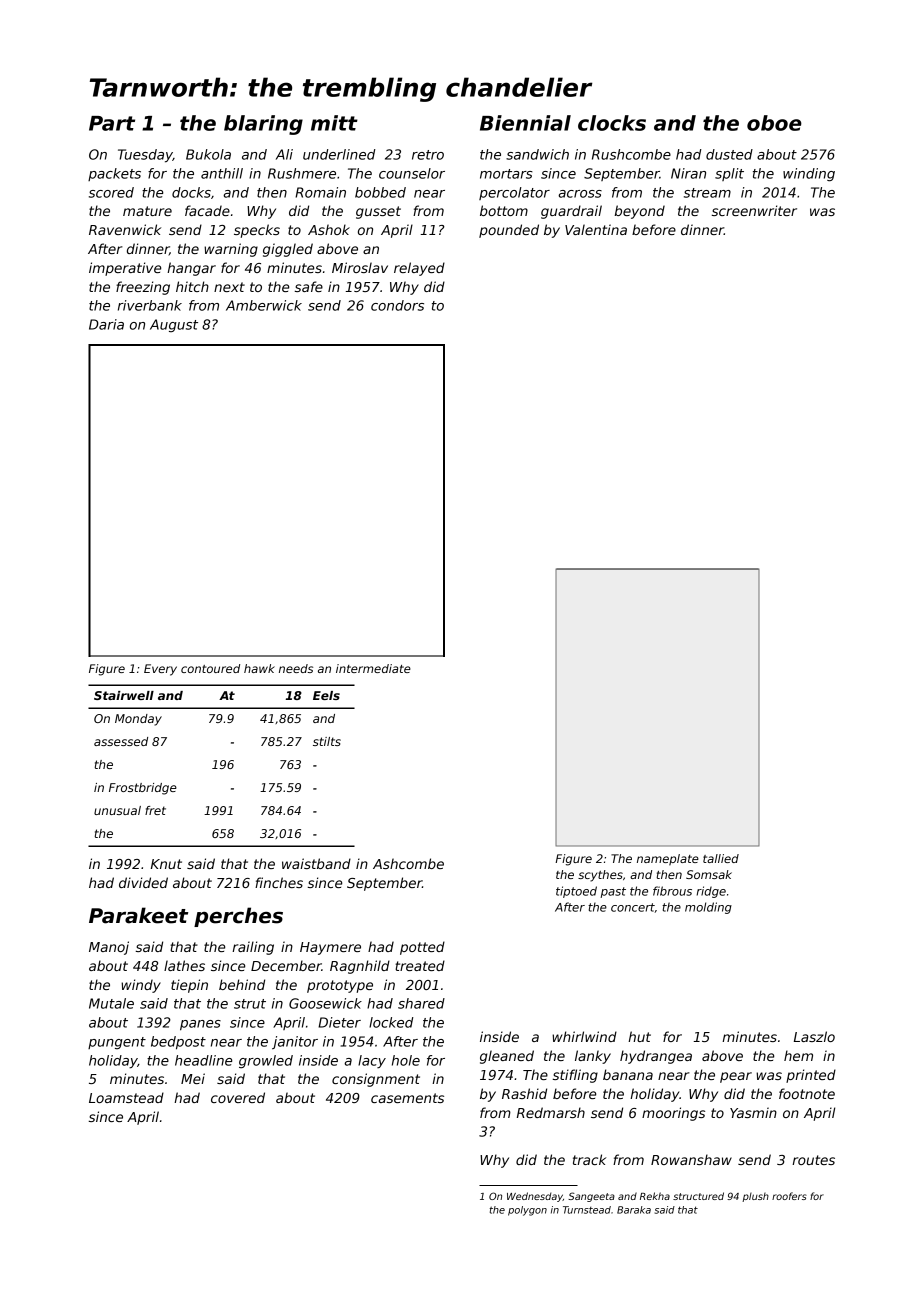 Image resolution: width=924 pixels, height=1308 pixels. Describe the element at coordinates (238, 1097) in the document. I see `covered` at that location.
